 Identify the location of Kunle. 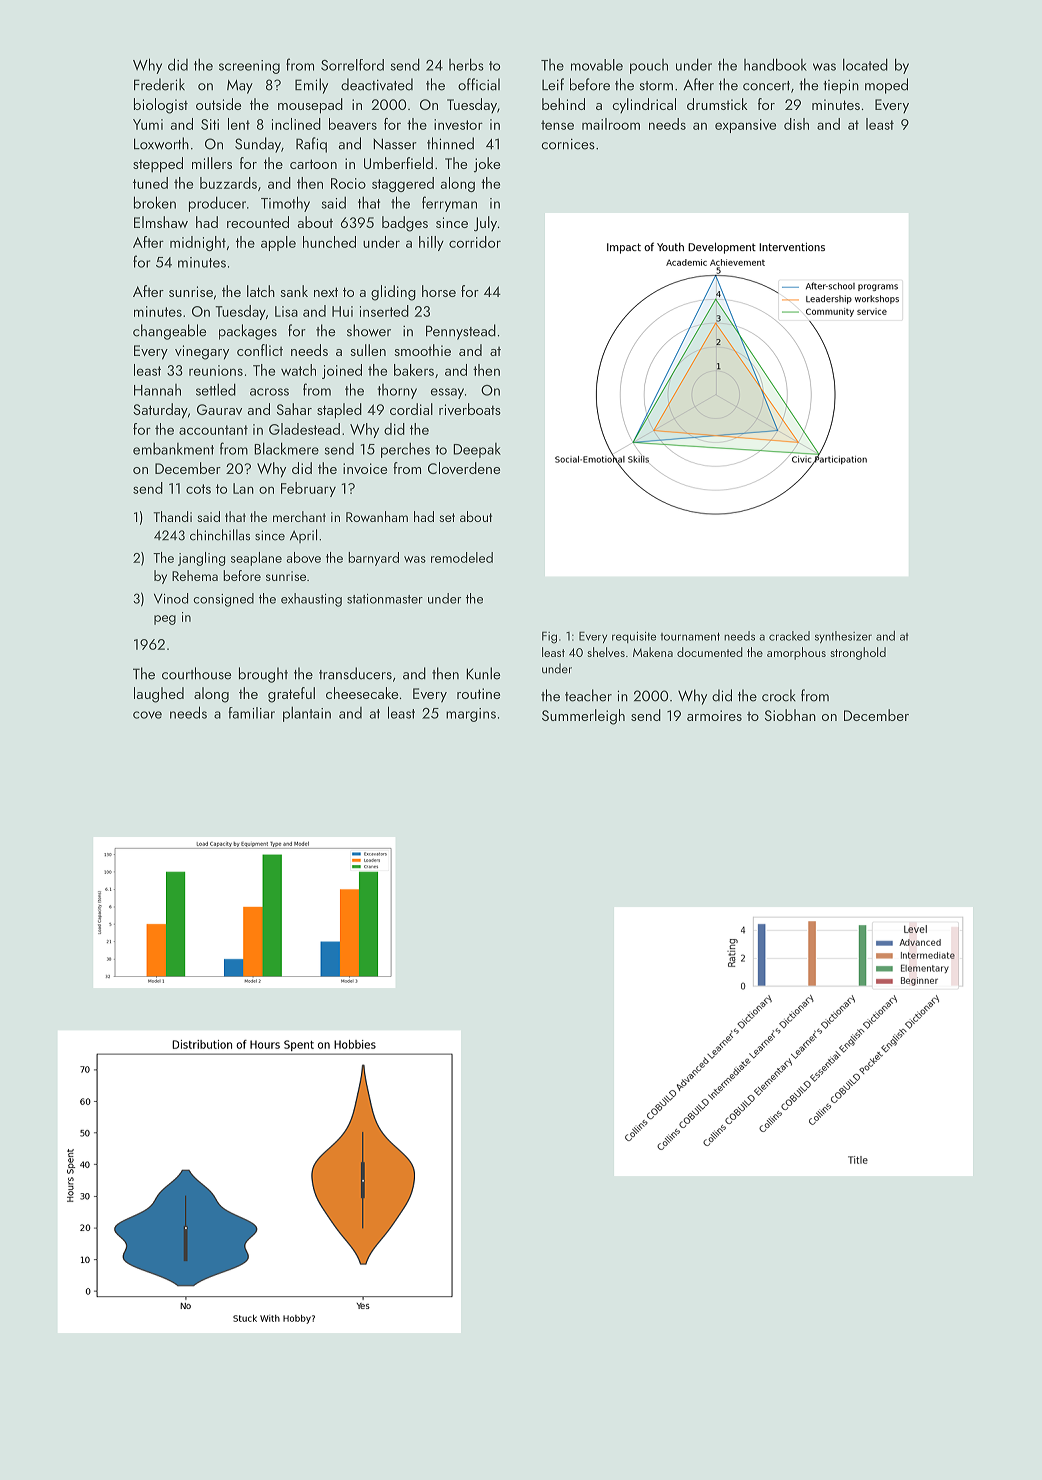
(483, 673).
